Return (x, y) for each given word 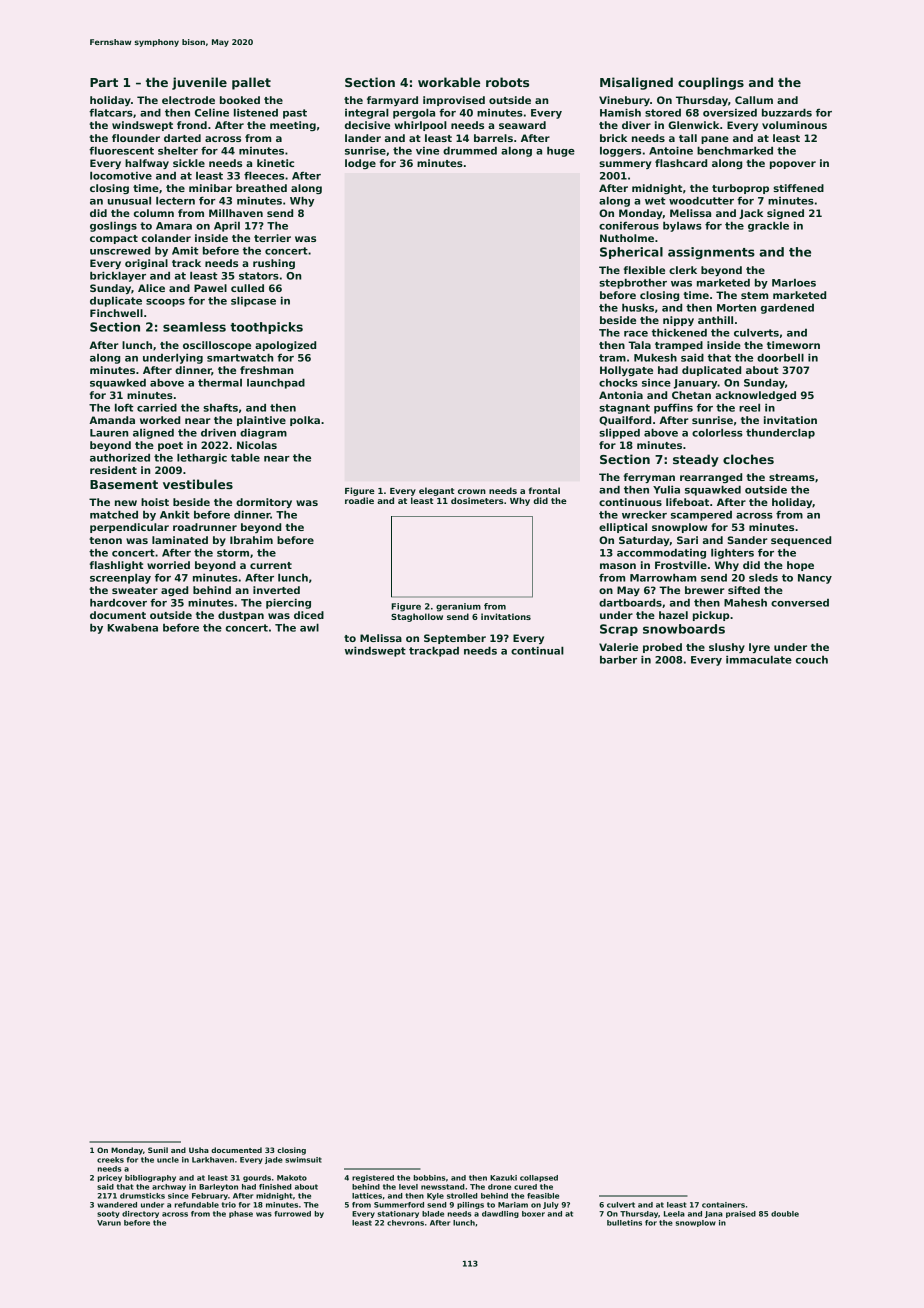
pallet (251, 83)
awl (309, 627)
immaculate (759, 659)
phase (241, 1214)
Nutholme (627, 238)
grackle (768, 227)
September (455, 639)
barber (618, 660)
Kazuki (503, 1178)
